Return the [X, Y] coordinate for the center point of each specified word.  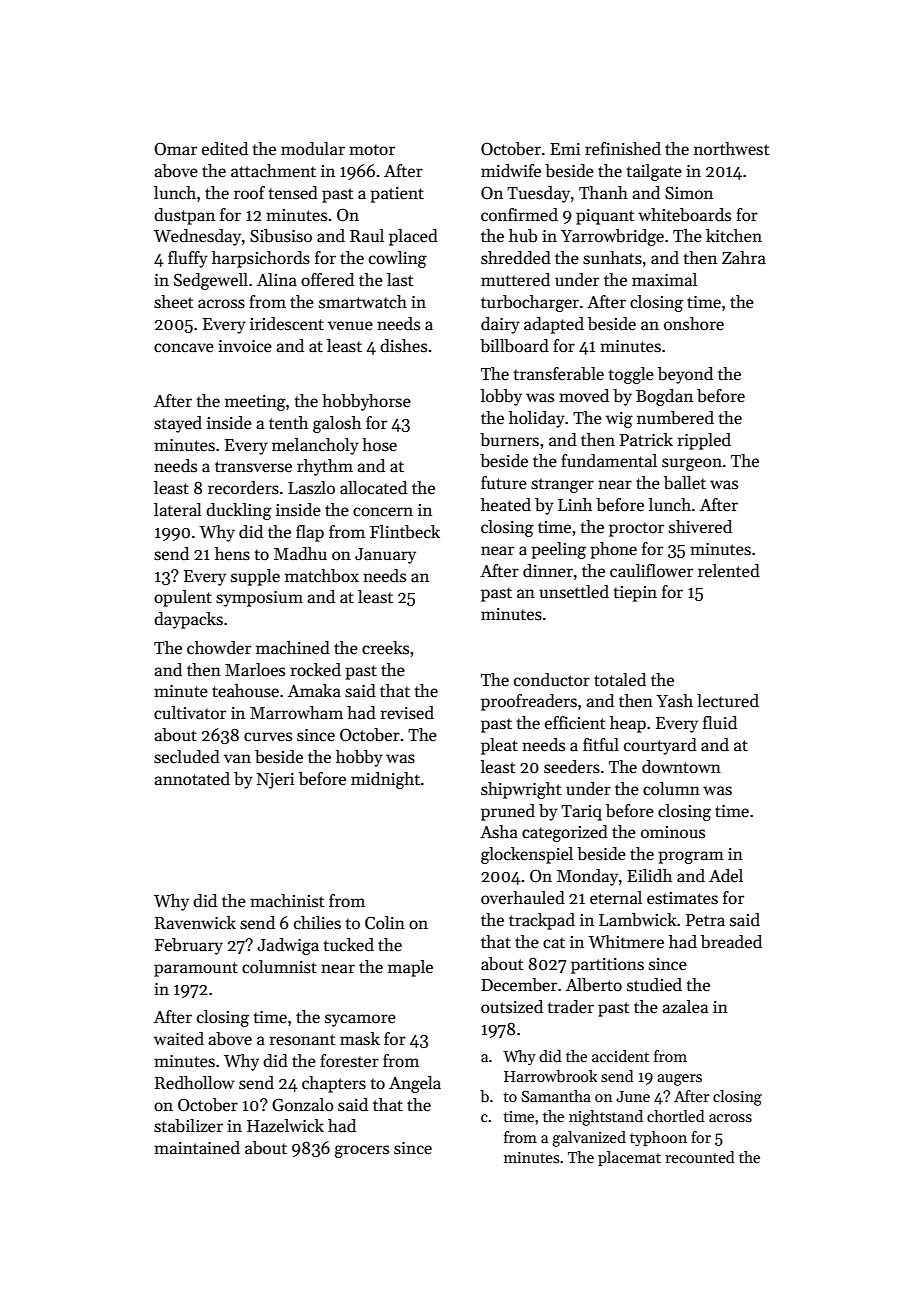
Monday [587, 877]
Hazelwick [285, 1126]
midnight [385, 780]
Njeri [275, 781]
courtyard [660, 746]
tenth [288, 423]
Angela [415, 1084]
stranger [562, 485]
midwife [511, 171]
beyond [685, 375]
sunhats [612, 258]
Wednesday [197, 237]
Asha [499, 832]
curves [268, 737]
